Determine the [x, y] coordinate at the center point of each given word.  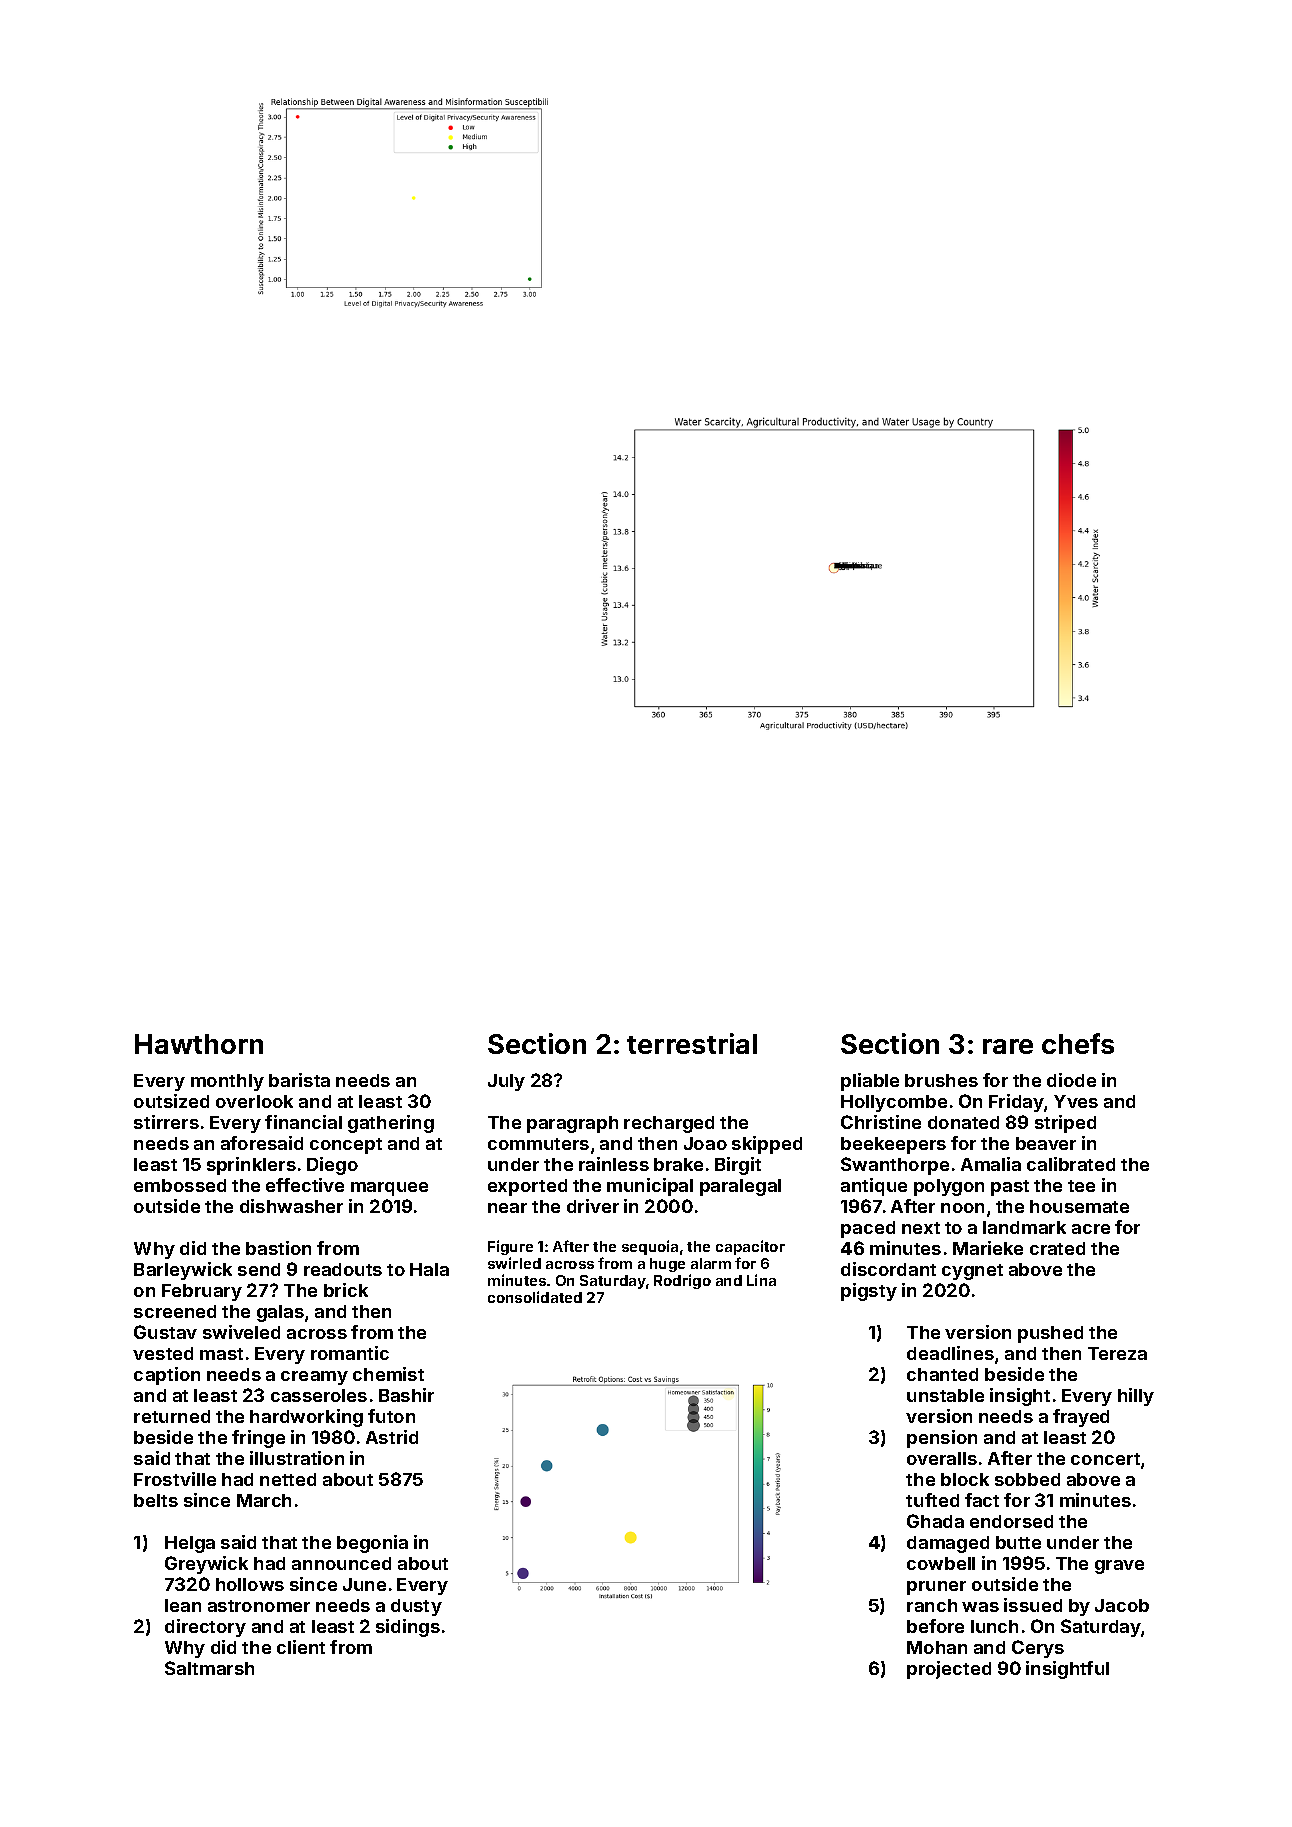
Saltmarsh [209, 1668]
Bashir [406, 1395]
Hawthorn [199, 1044]
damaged [948, 1544]
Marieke [988, 1248]
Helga [190, 1544]
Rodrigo [682, 1281]
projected [949, 1670]
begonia [372, 1544]
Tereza [1117, 1353]
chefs [1078, 1043]
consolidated [535, 1297]
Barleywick [183, 1271]
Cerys [1038, 1649]
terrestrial [692, 1043]
